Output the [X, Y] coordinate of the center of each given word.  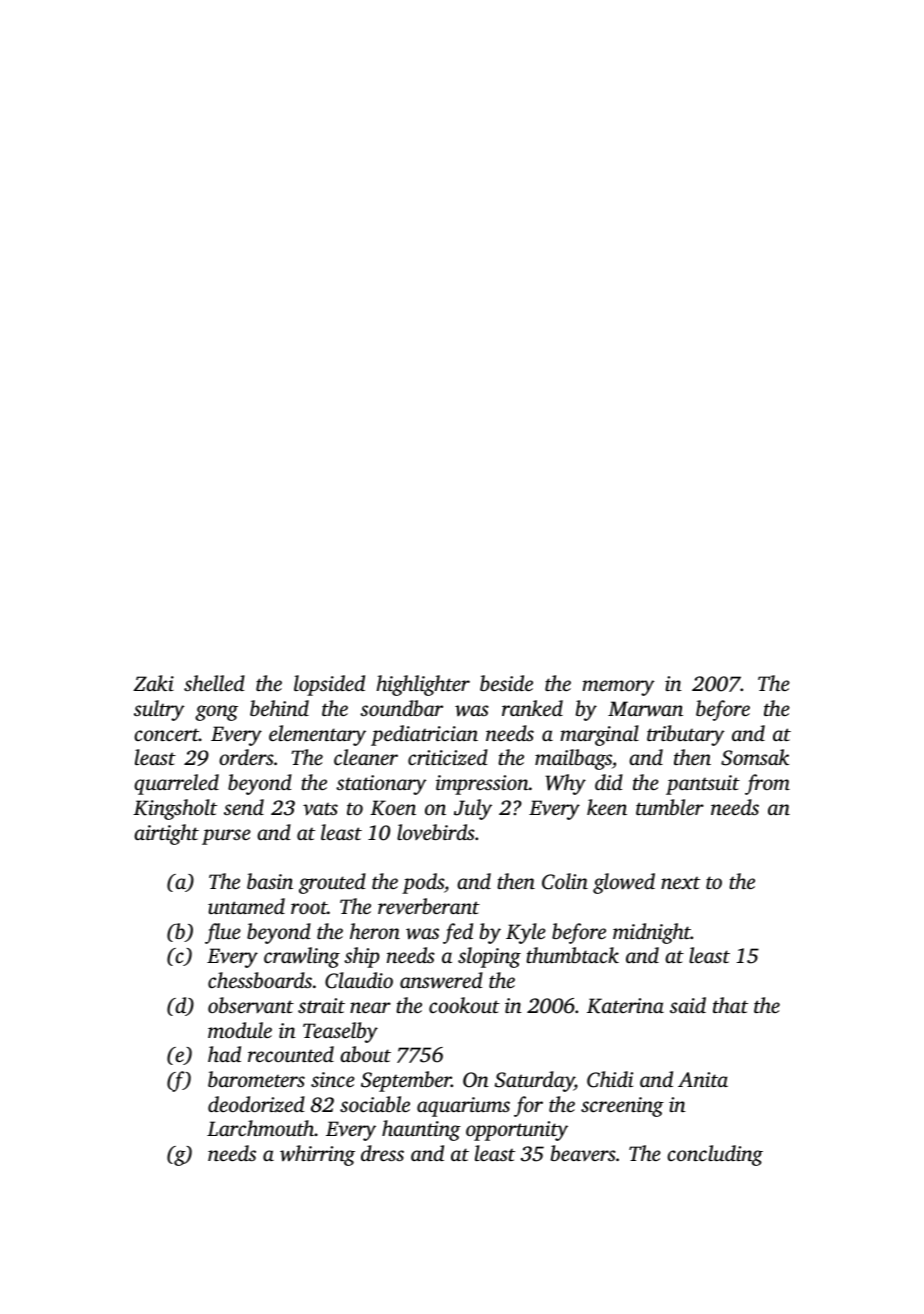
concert [166, 735]
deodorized [256, 1104]
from [767, 784]
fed [458, 933]
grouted [332, 883]
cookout [464, 1005]
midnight [652, 933]
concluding [715, 1155]
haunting [421, 1130]
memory [618, 688]
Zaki [153, 683]
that [730, 1005]
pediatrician [424, 735]
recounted [291, 1054]
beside [506, 683]
